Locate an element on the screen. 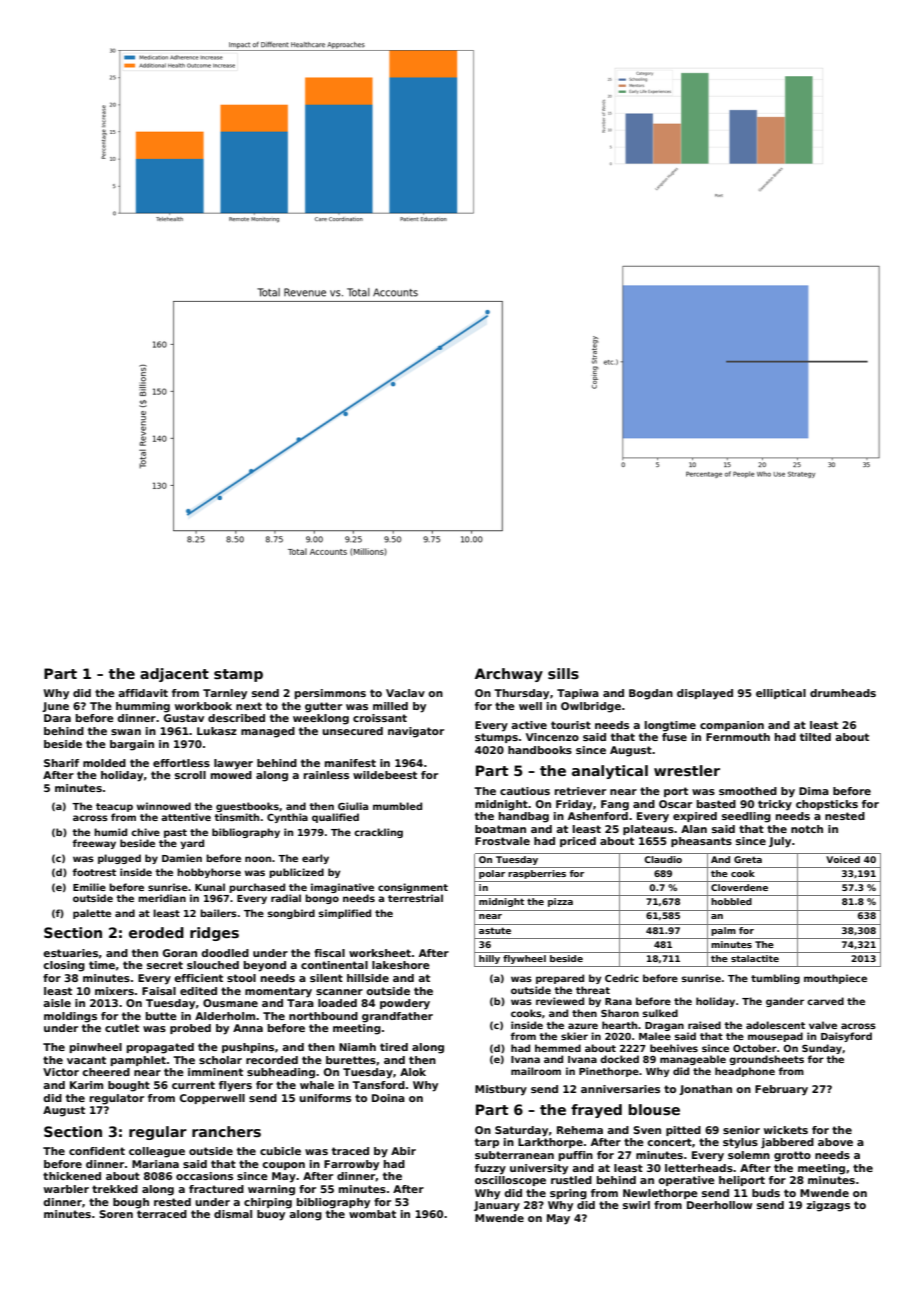 This screenshot has width=924, height=1308. cautious is located at coordinates (525, 791).
